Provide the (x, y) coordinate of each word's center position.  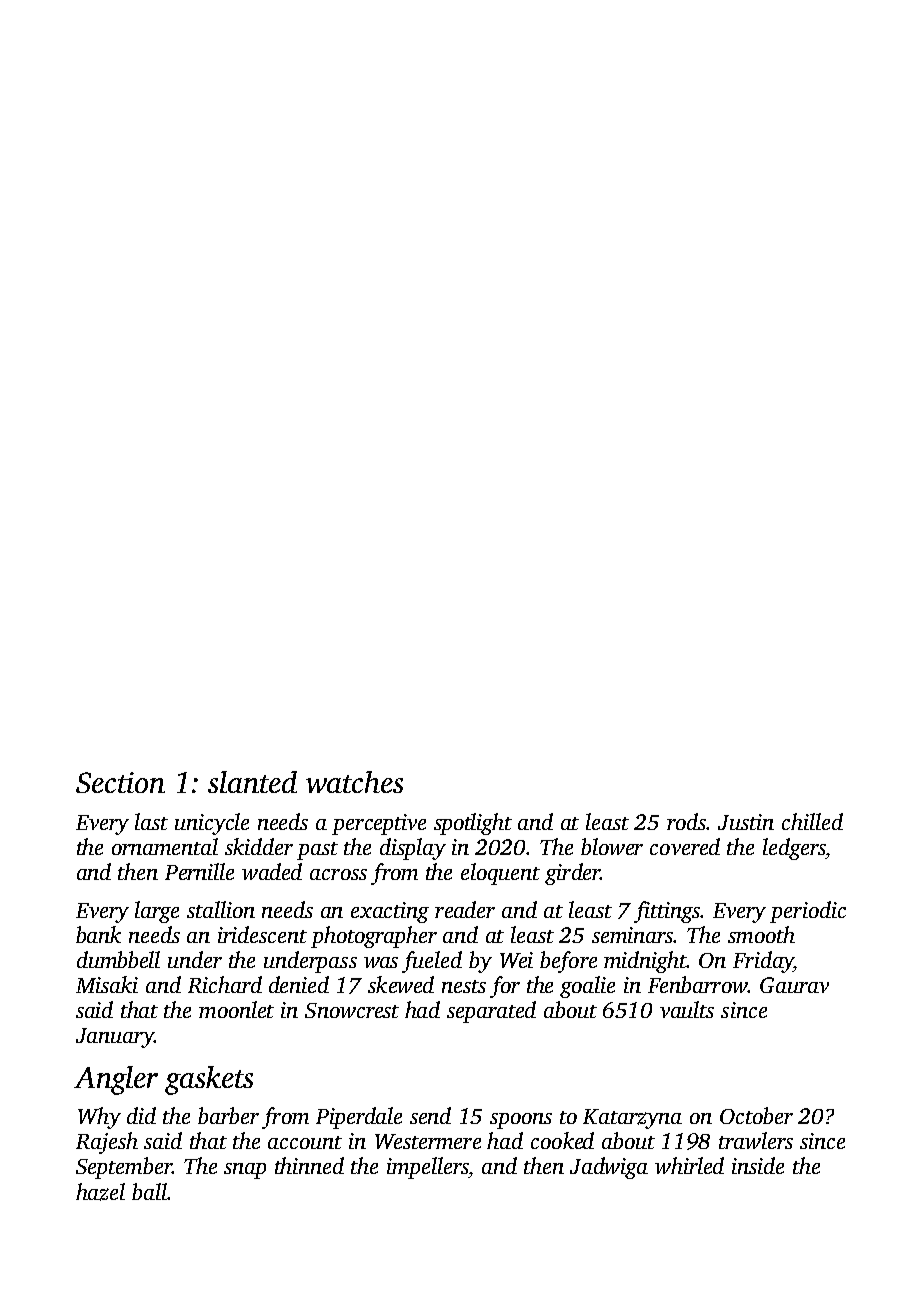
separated (491, 1012)
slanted (252, 782)
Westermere (428, 1141)
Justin (746, 822)
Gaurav (794, 985)
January (115, 1038)
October (756, 1115)
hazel (100, 1192)
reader (465, 909)
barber (228, 1115)
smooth (761, 934)
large (157, 912)
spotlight (473, 824)
